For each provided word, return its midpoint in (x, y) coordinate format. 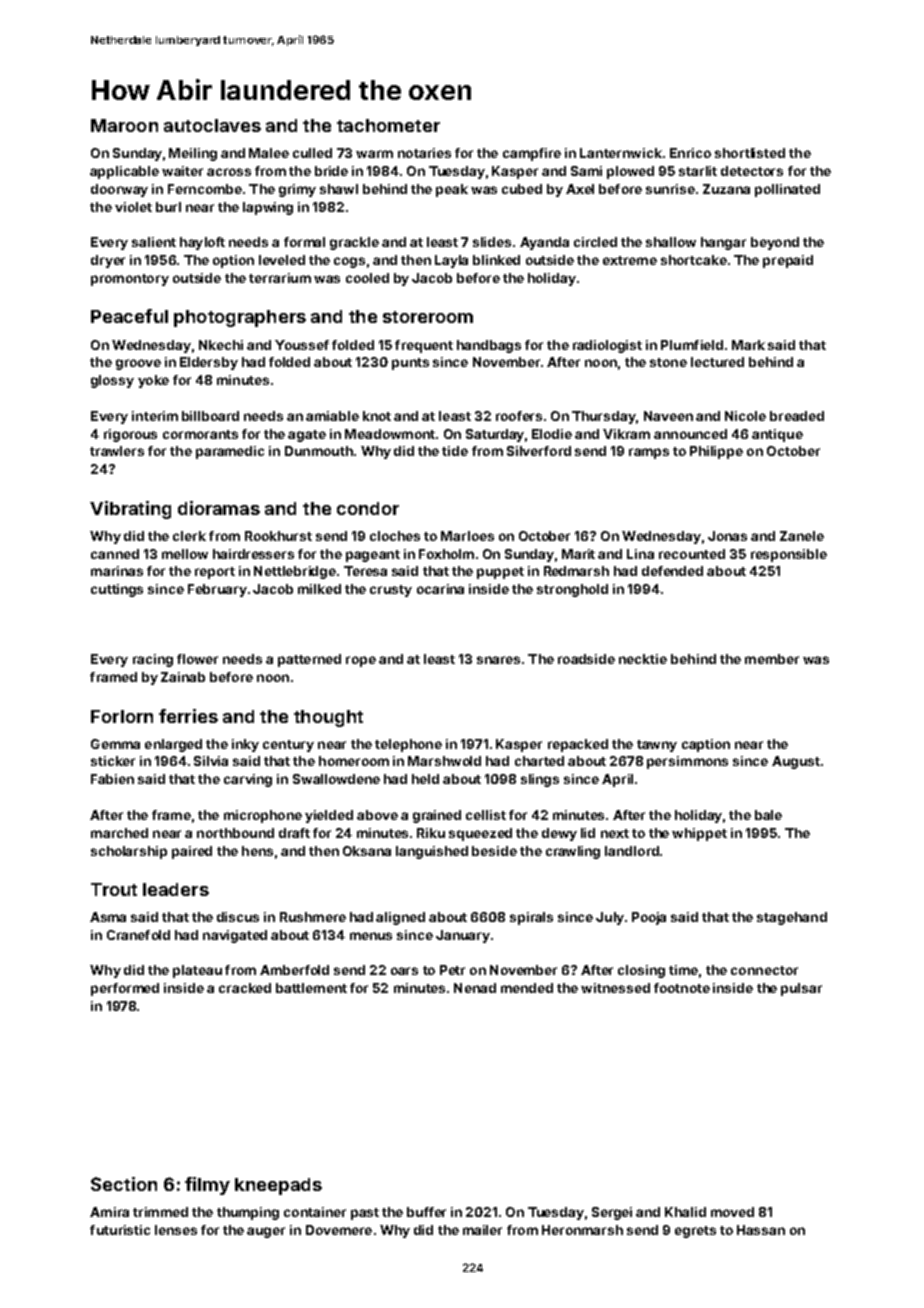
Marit (578, 554)
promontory (130, 280)
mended (527, 988)
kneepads (278, 1186)
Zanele (802, 536)
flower (197, 659)
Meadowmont (390, 434)
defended (672, 571)
